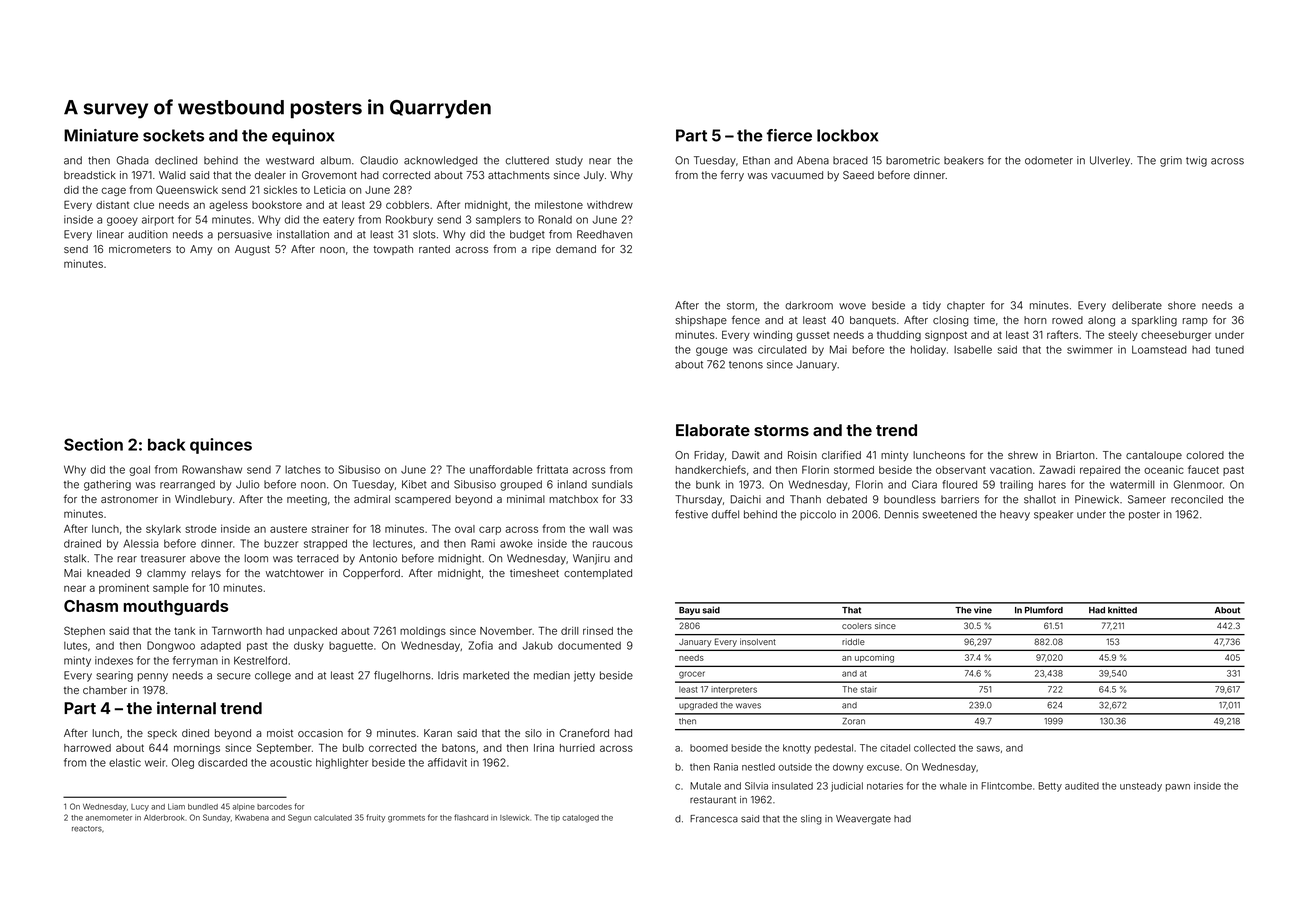  Describe the element at coordinates (1196, 161) in the document. I see `twig` at that location.
